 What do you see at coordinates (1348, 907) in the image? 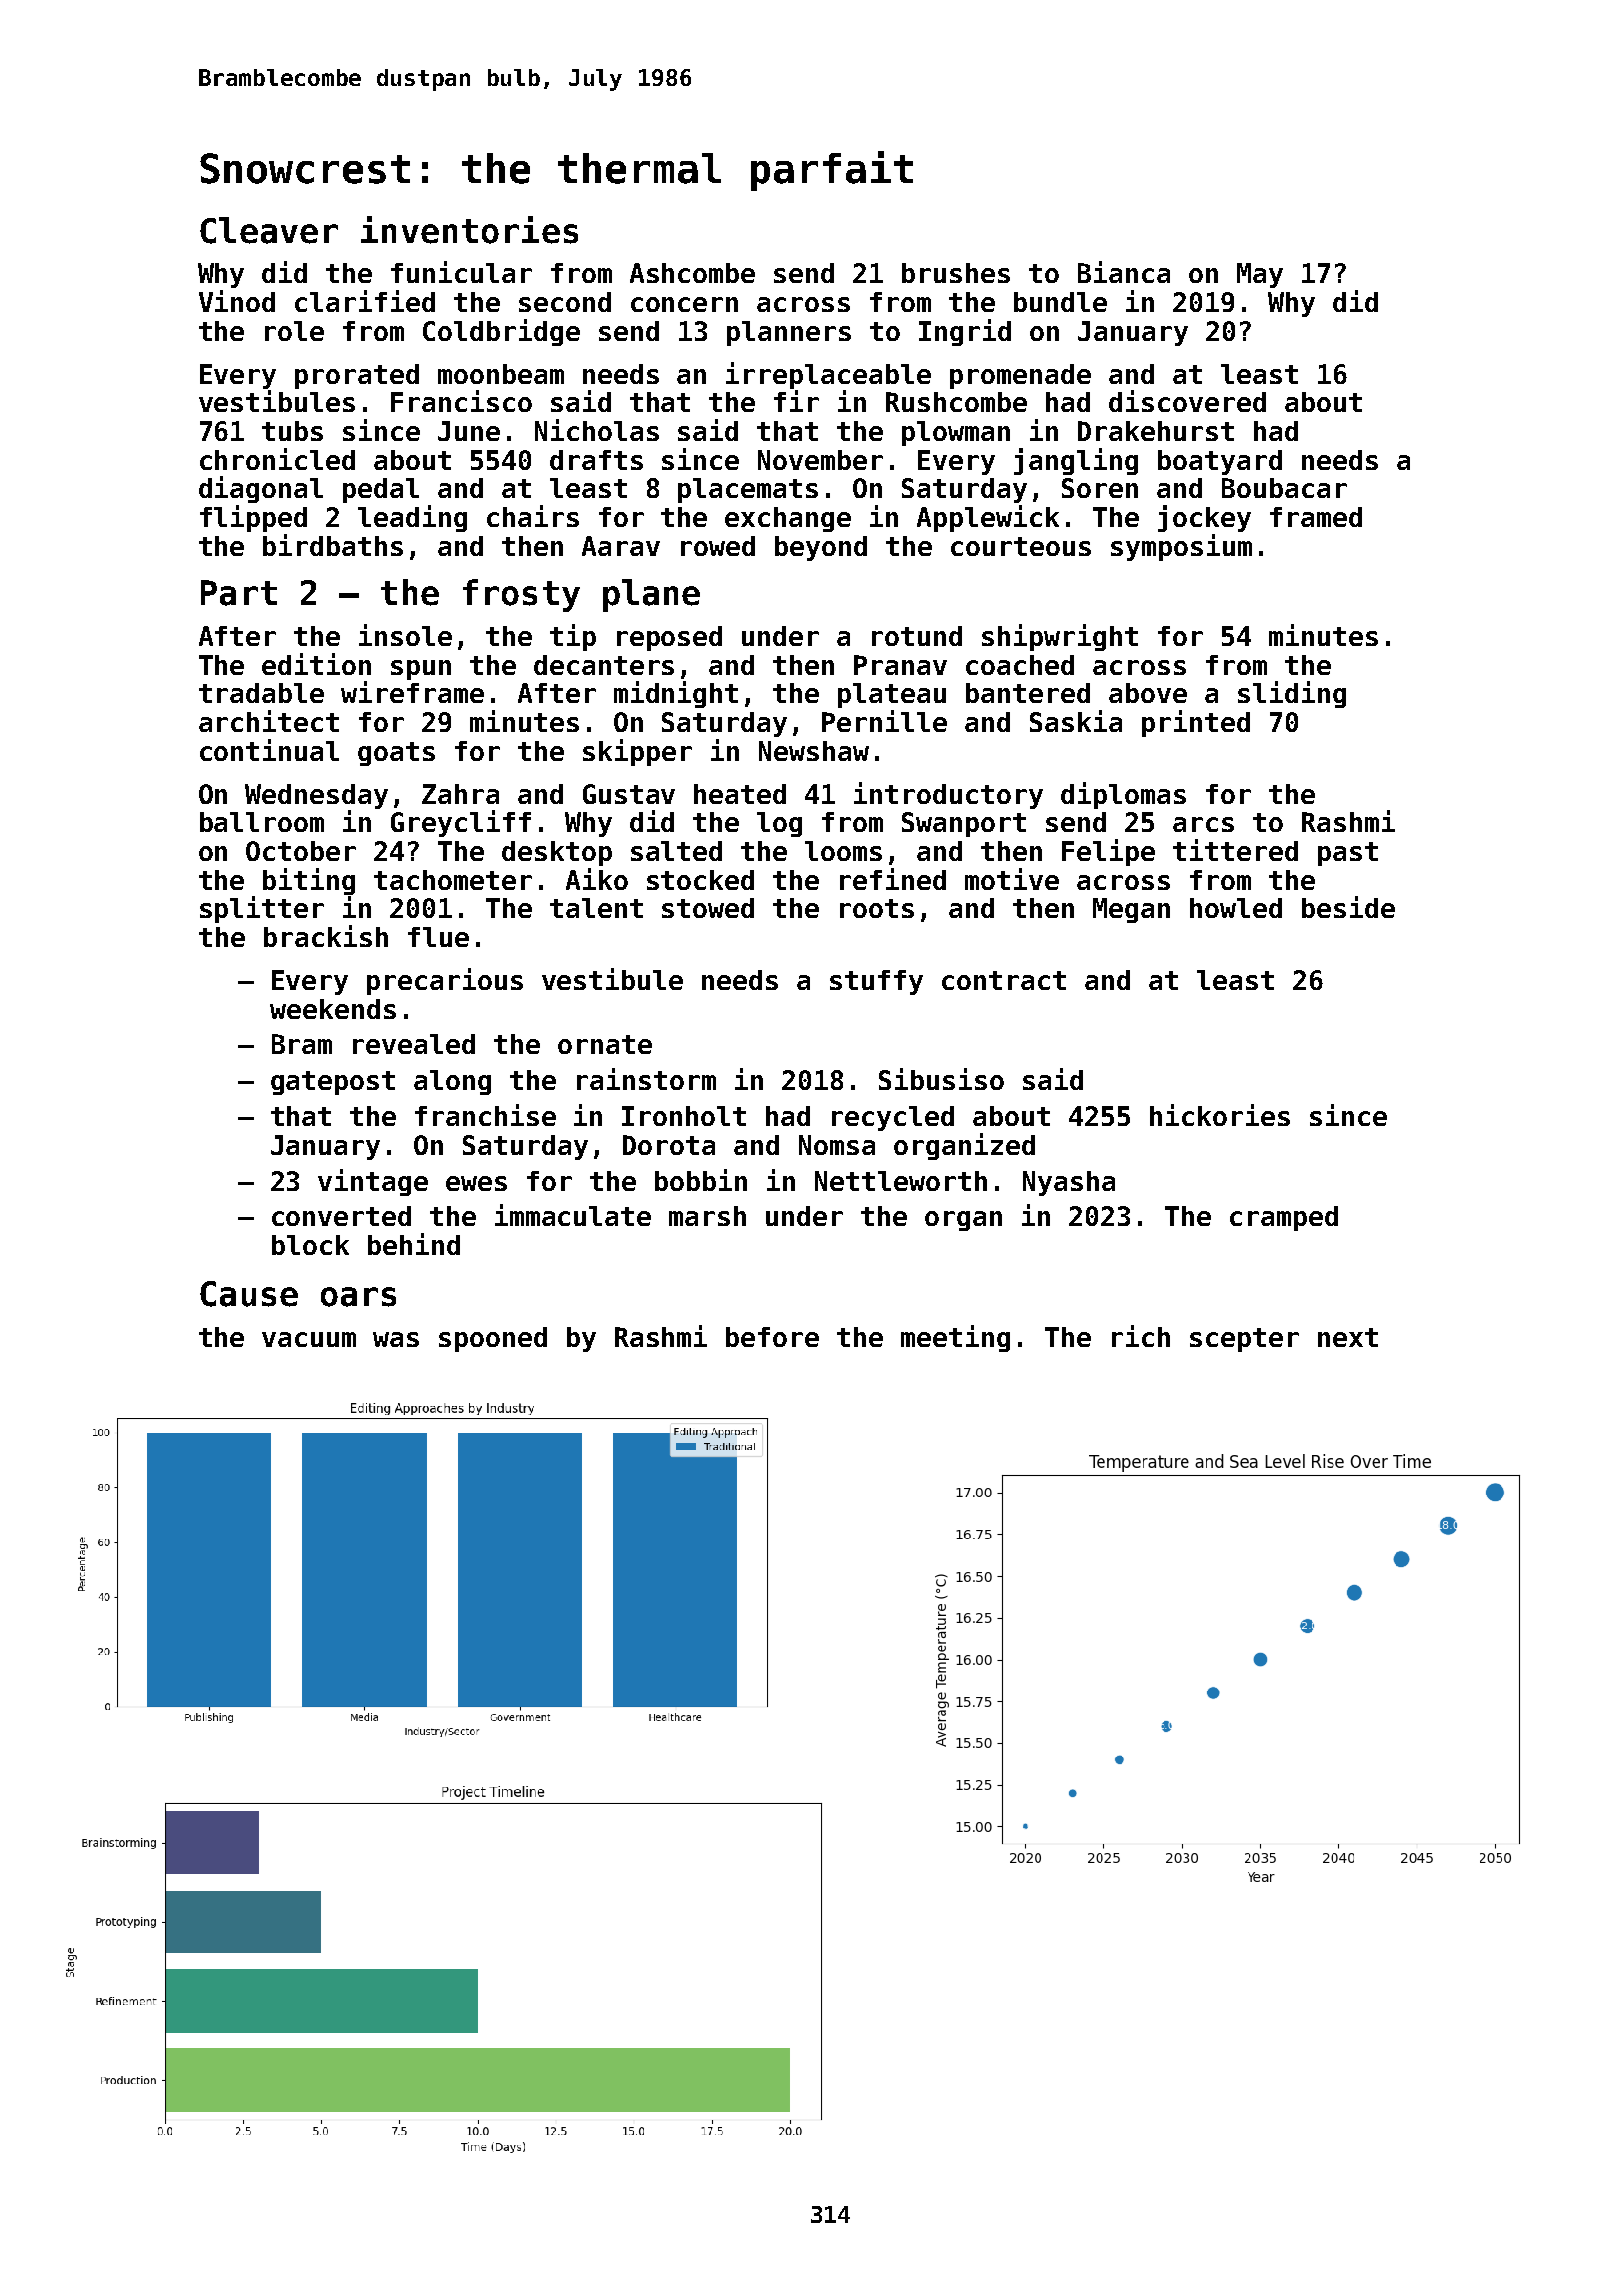
I see `beside` at bounding box center [1348, 907].
